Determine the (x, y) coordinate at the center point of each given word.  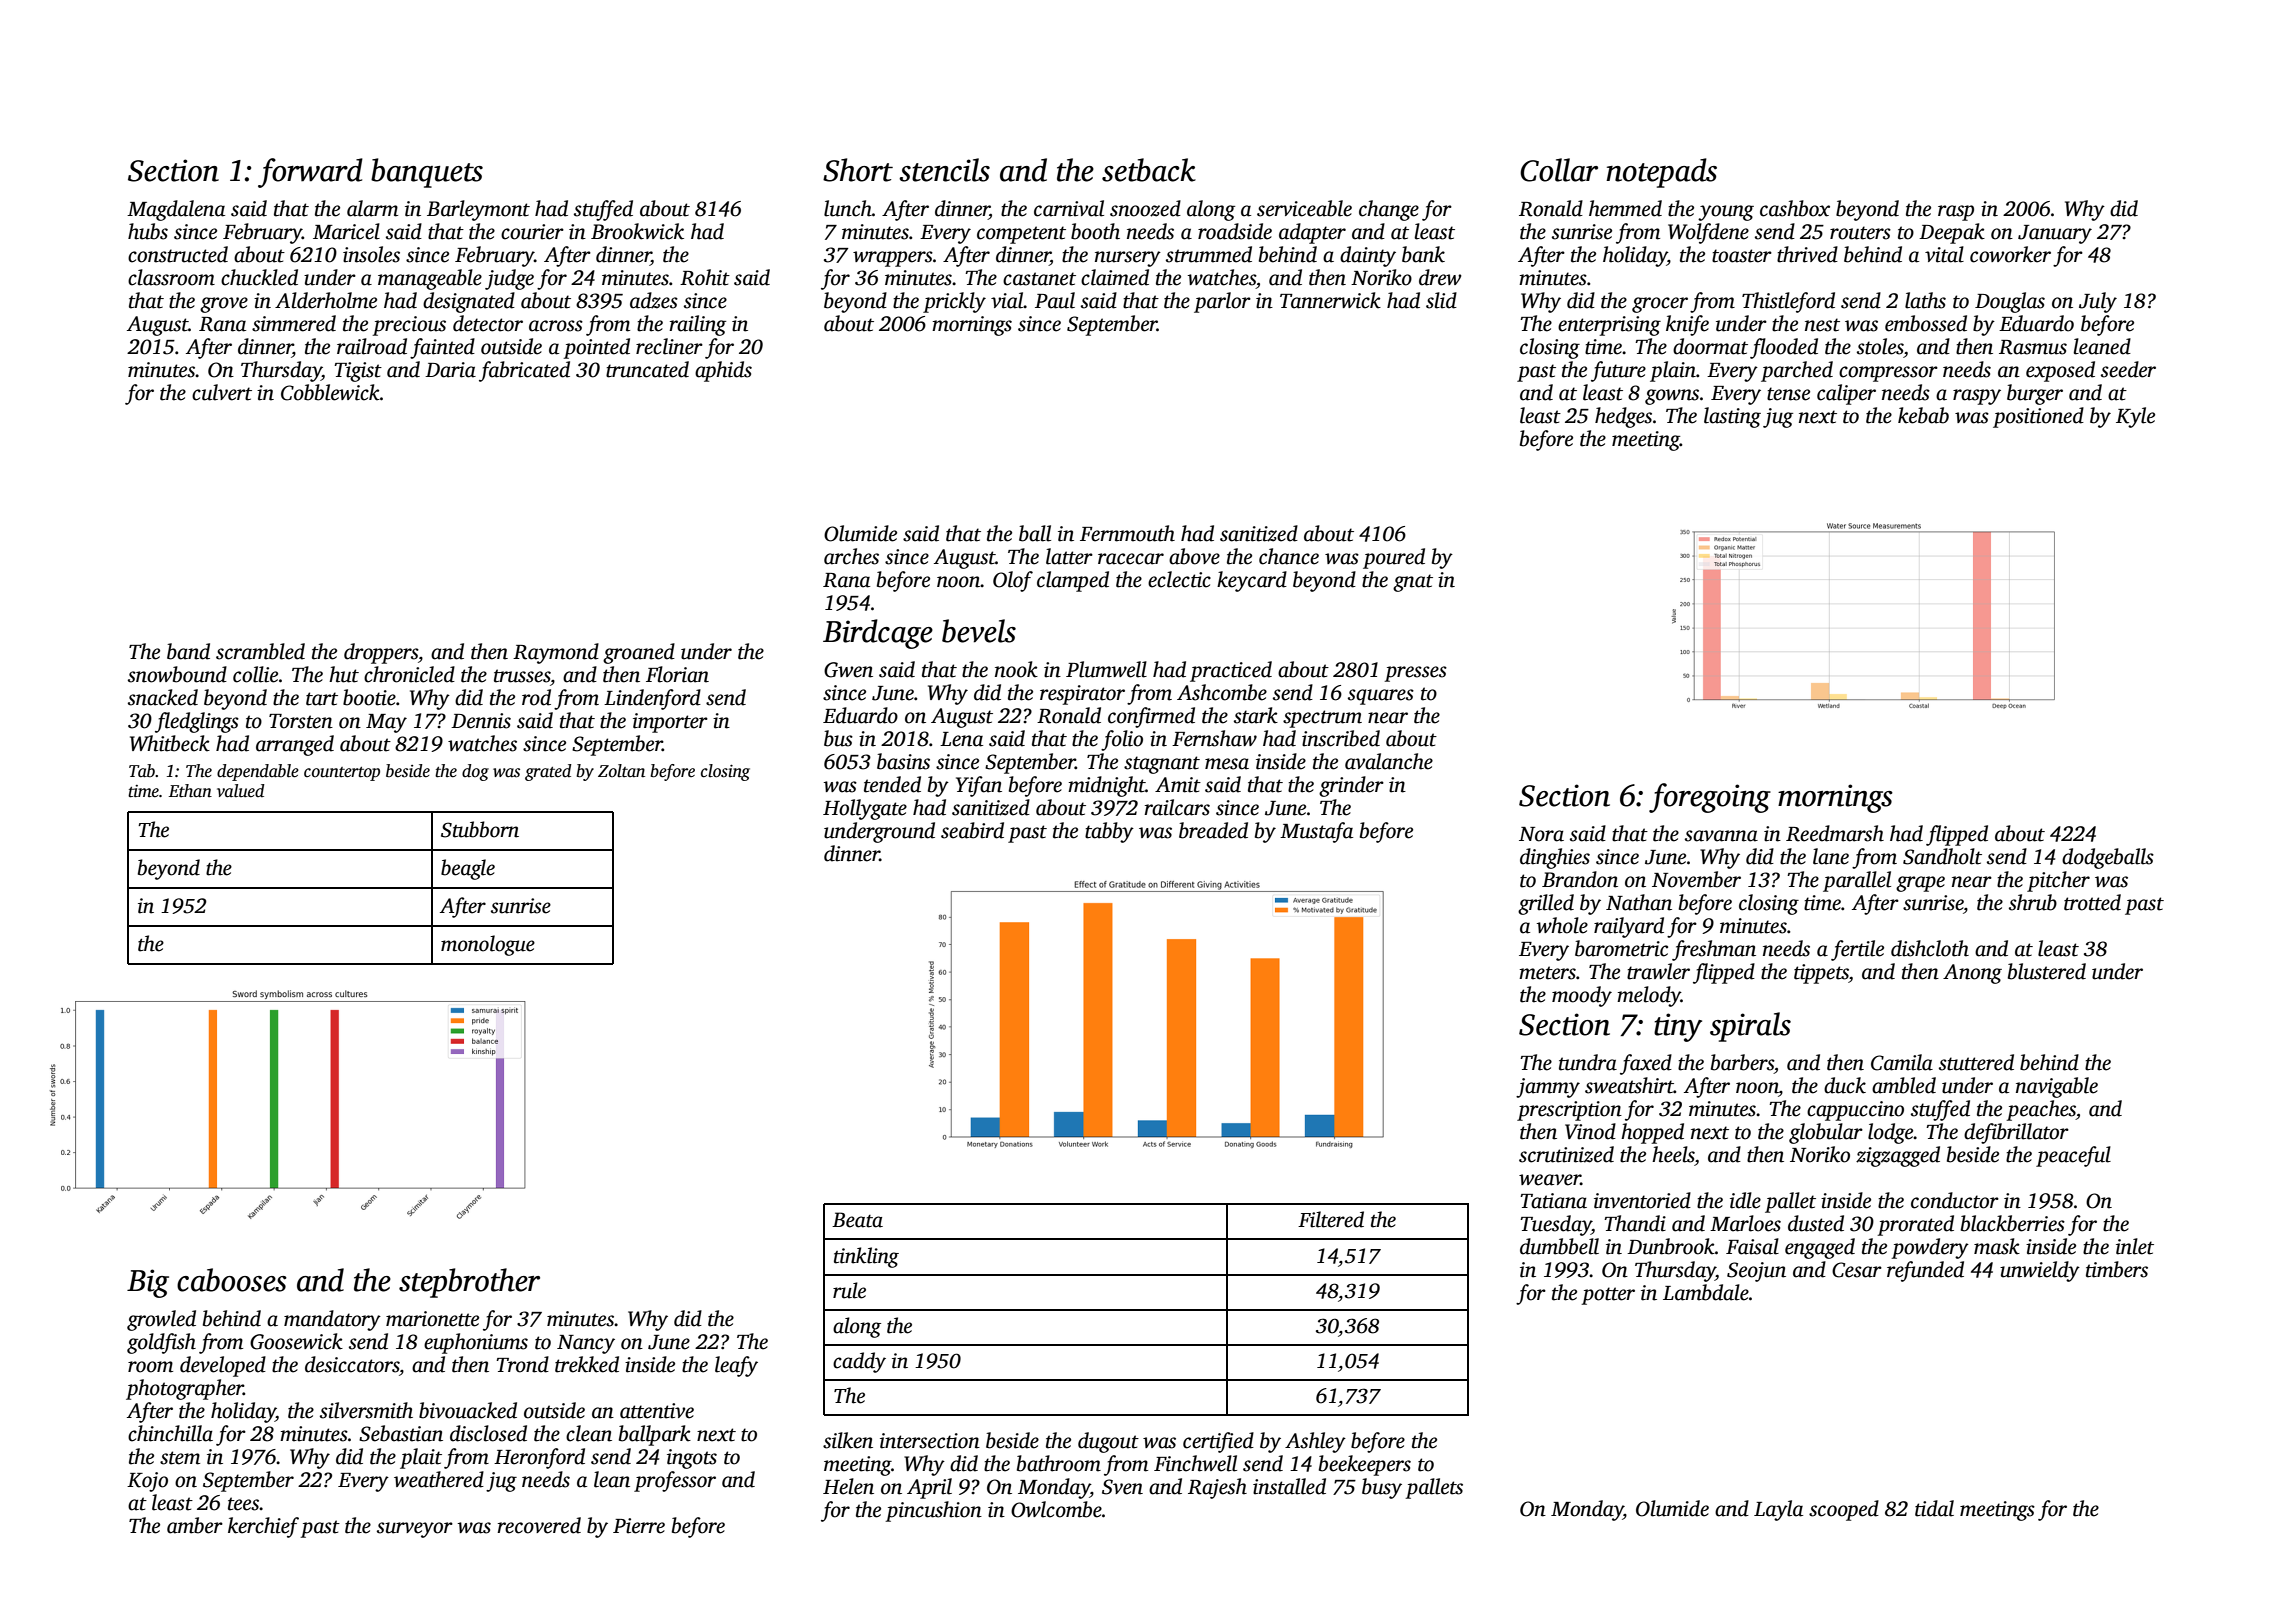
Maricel (346, 231)
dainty (1368, 256)
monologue (488, 945)
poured (1394, 558)
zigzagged (1898, 1156)
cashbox (1795, 208)
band (188, 651)
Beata (857, 1220)
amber (195, 1525)
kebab (1923, 415)
